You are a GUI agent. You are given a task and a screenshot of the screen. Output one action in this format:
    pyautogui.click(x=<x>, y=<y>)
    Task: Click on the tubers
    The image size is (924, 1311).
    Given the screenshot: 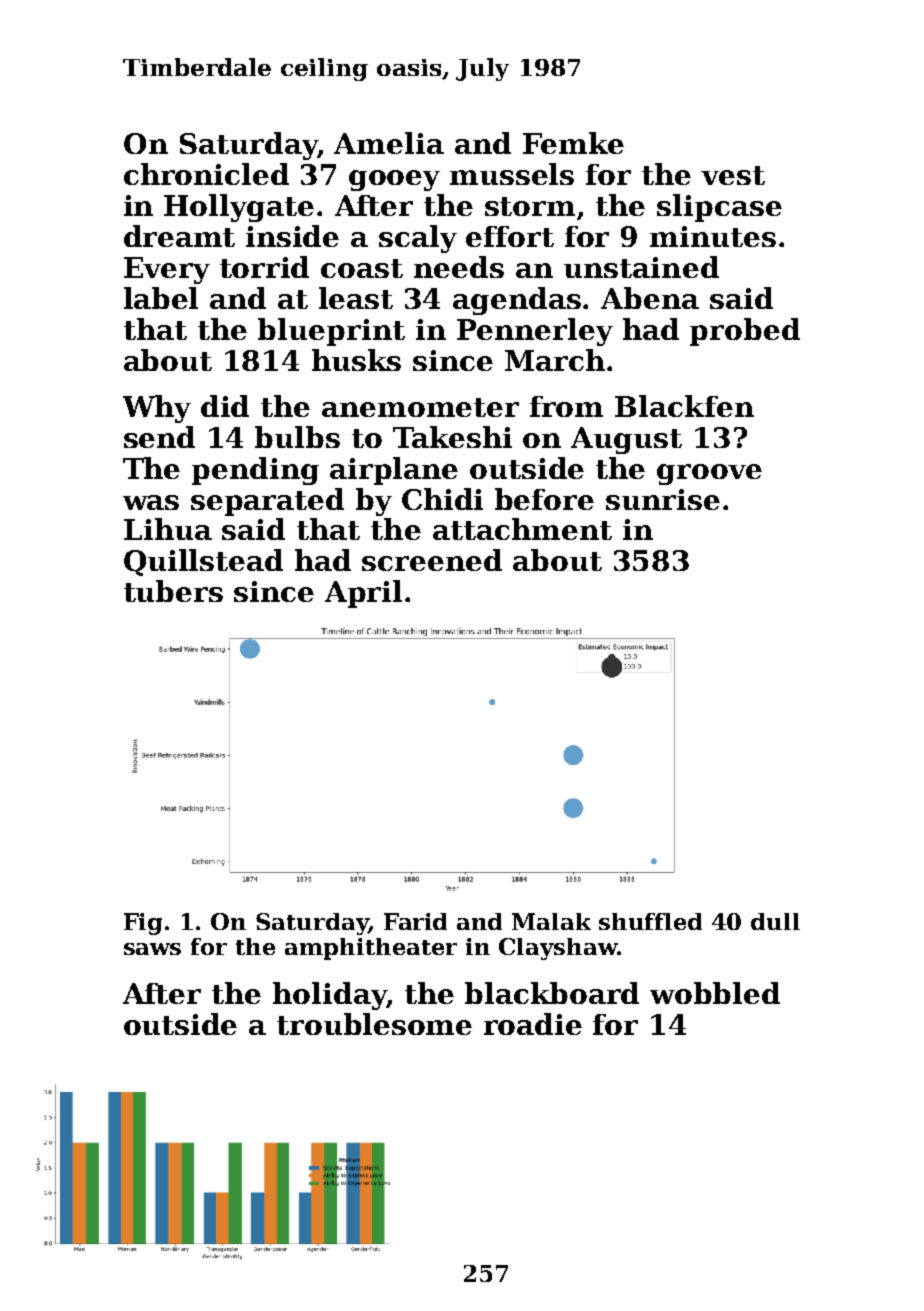 What is the action you would take?
    pyautogui.click(x=173, y=591)
